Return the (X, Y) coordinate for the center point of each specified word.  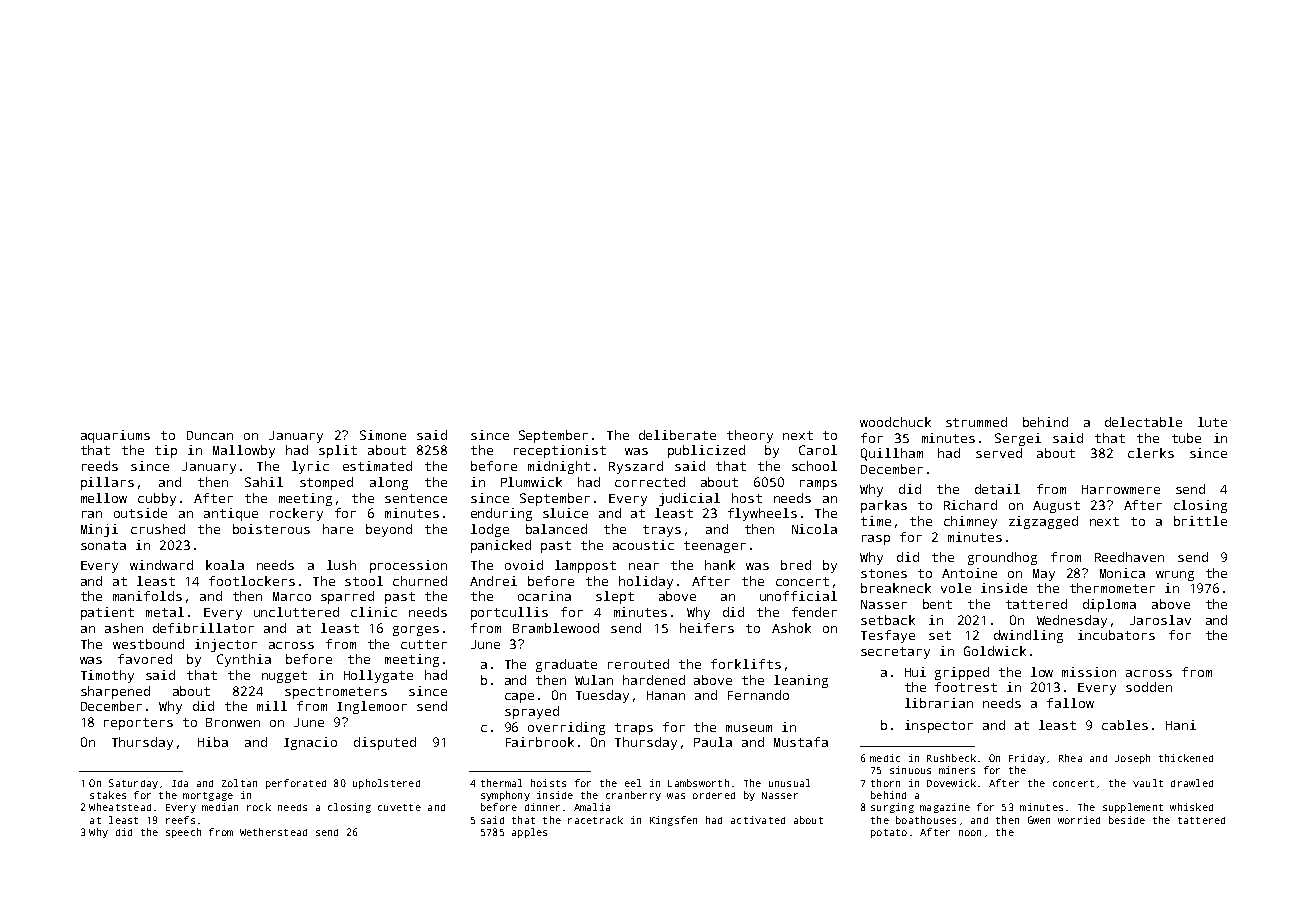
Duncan (210, 435)
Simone (383, 435)
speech (183, 833)
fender (814, 612)
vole (956, 588)
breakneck (896, 588)
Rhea (1070, 758)
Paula (713, 742)
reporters (138, 724)
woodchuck (895, 422)
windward (161, 565)
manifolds (147, 596)
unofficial (798, 596)
